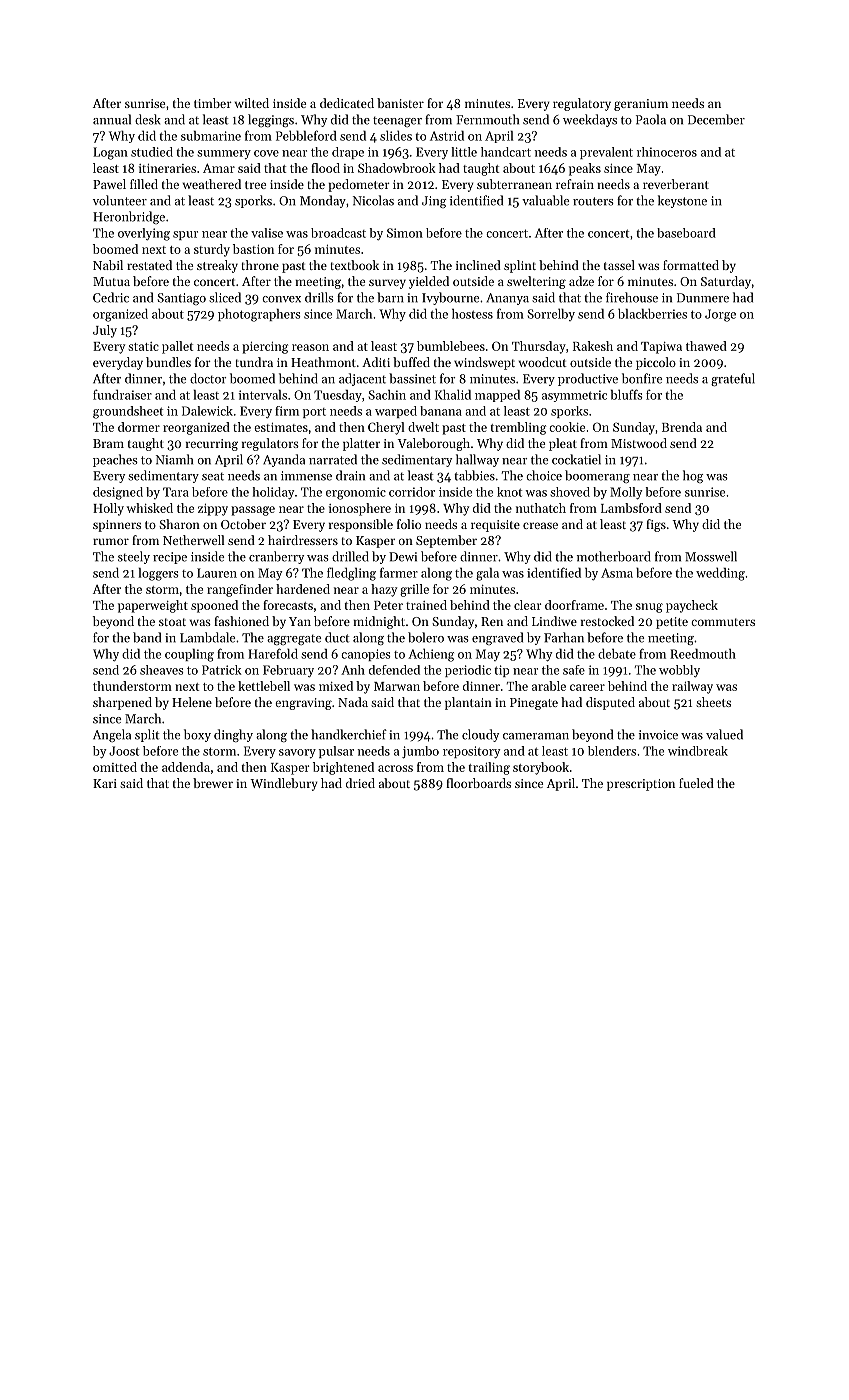 The width and height of the page is (849, 1400). What do you see at coordinates (723, 622) in the page?
I see `commuters` at bounding box center [723, 622].
